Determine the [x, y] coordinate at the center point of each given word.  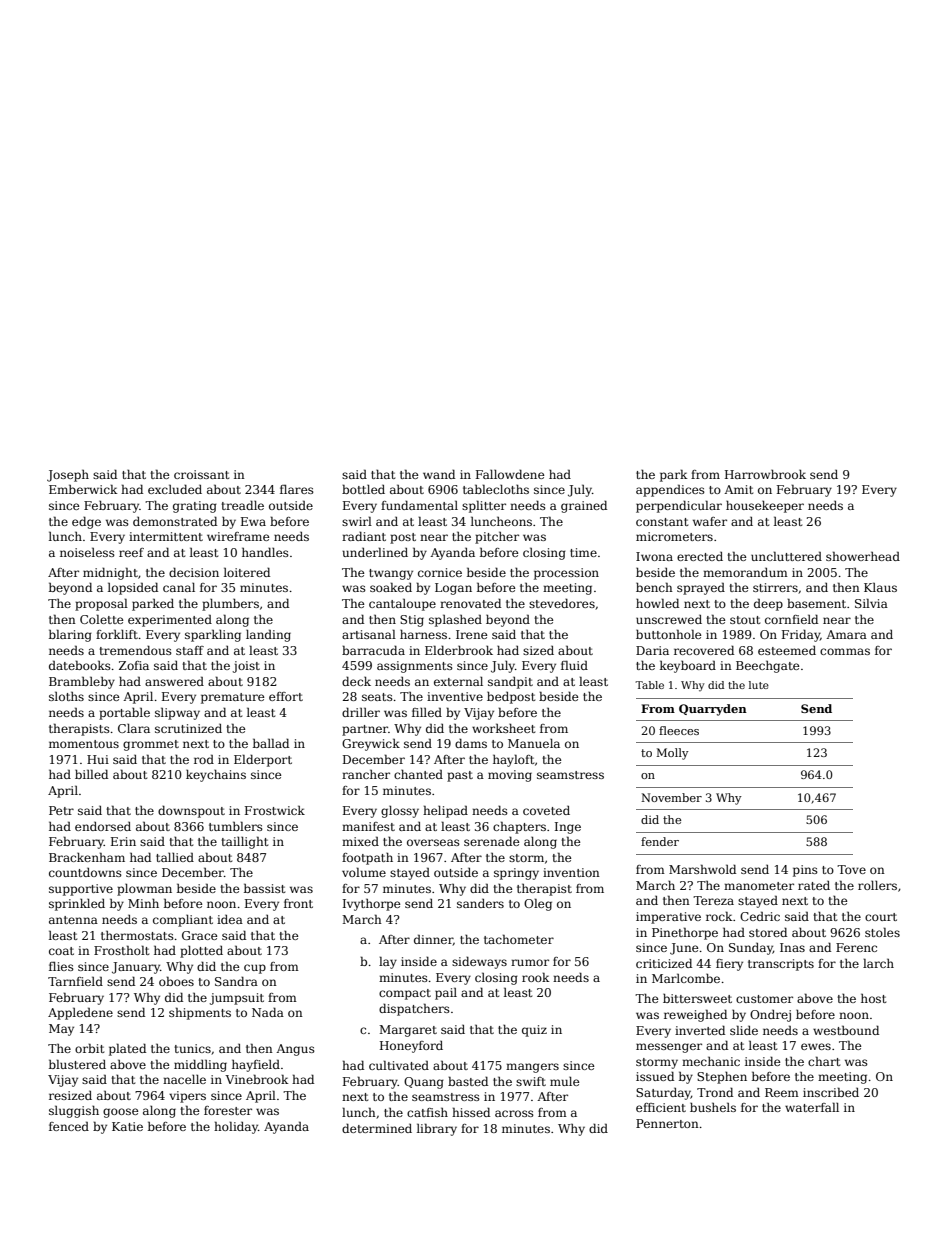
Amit [738, 489]
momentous [84, 744]
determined [377, 1128]
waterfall [812, 1107]
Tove [851, 869]
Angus [295, 1050]
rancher [366, 774]
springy [516, 874]
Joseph [68, 475]
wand [439, 474]
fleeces [679, 730]
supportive [81, 890]
